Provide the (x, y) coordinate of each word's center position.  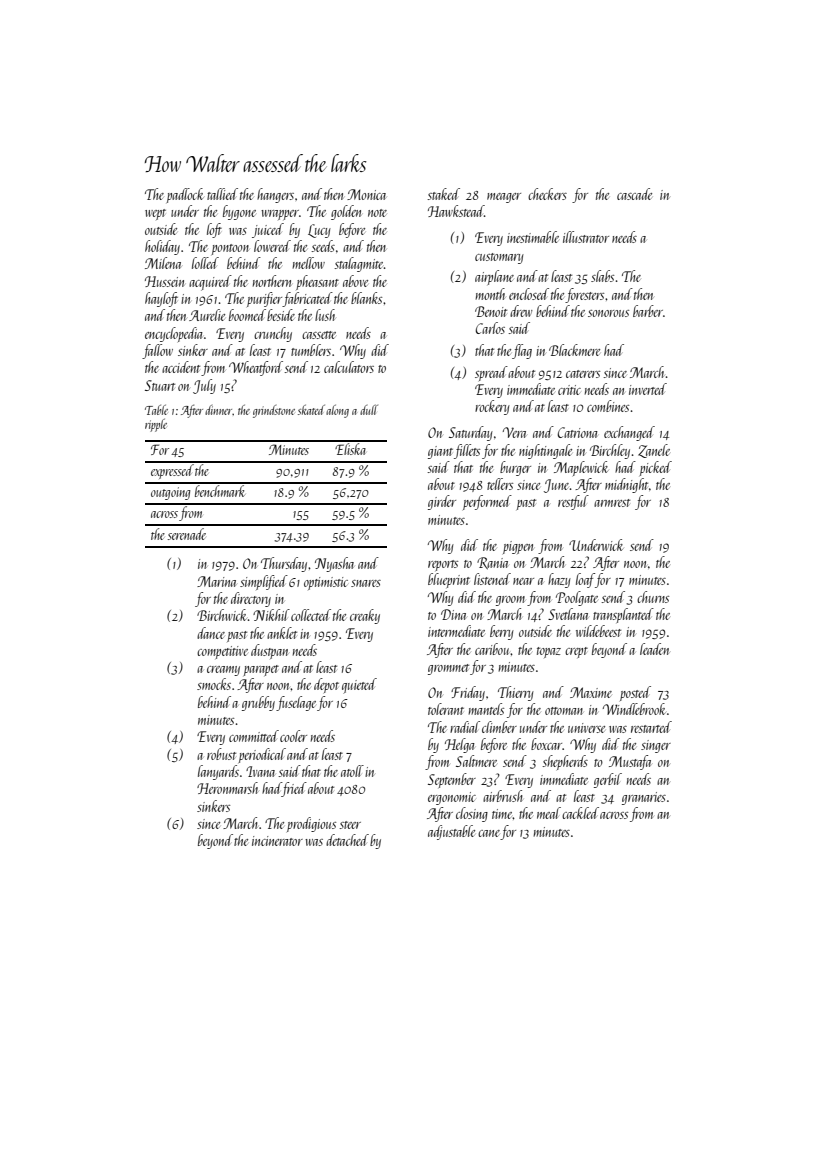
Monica (366, 194)
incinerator (277, 841)
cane (489, 833)
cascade (634, 194)
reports (443, 565)
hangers (275, 195)
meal (549, 813)
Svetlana (568, 614)
